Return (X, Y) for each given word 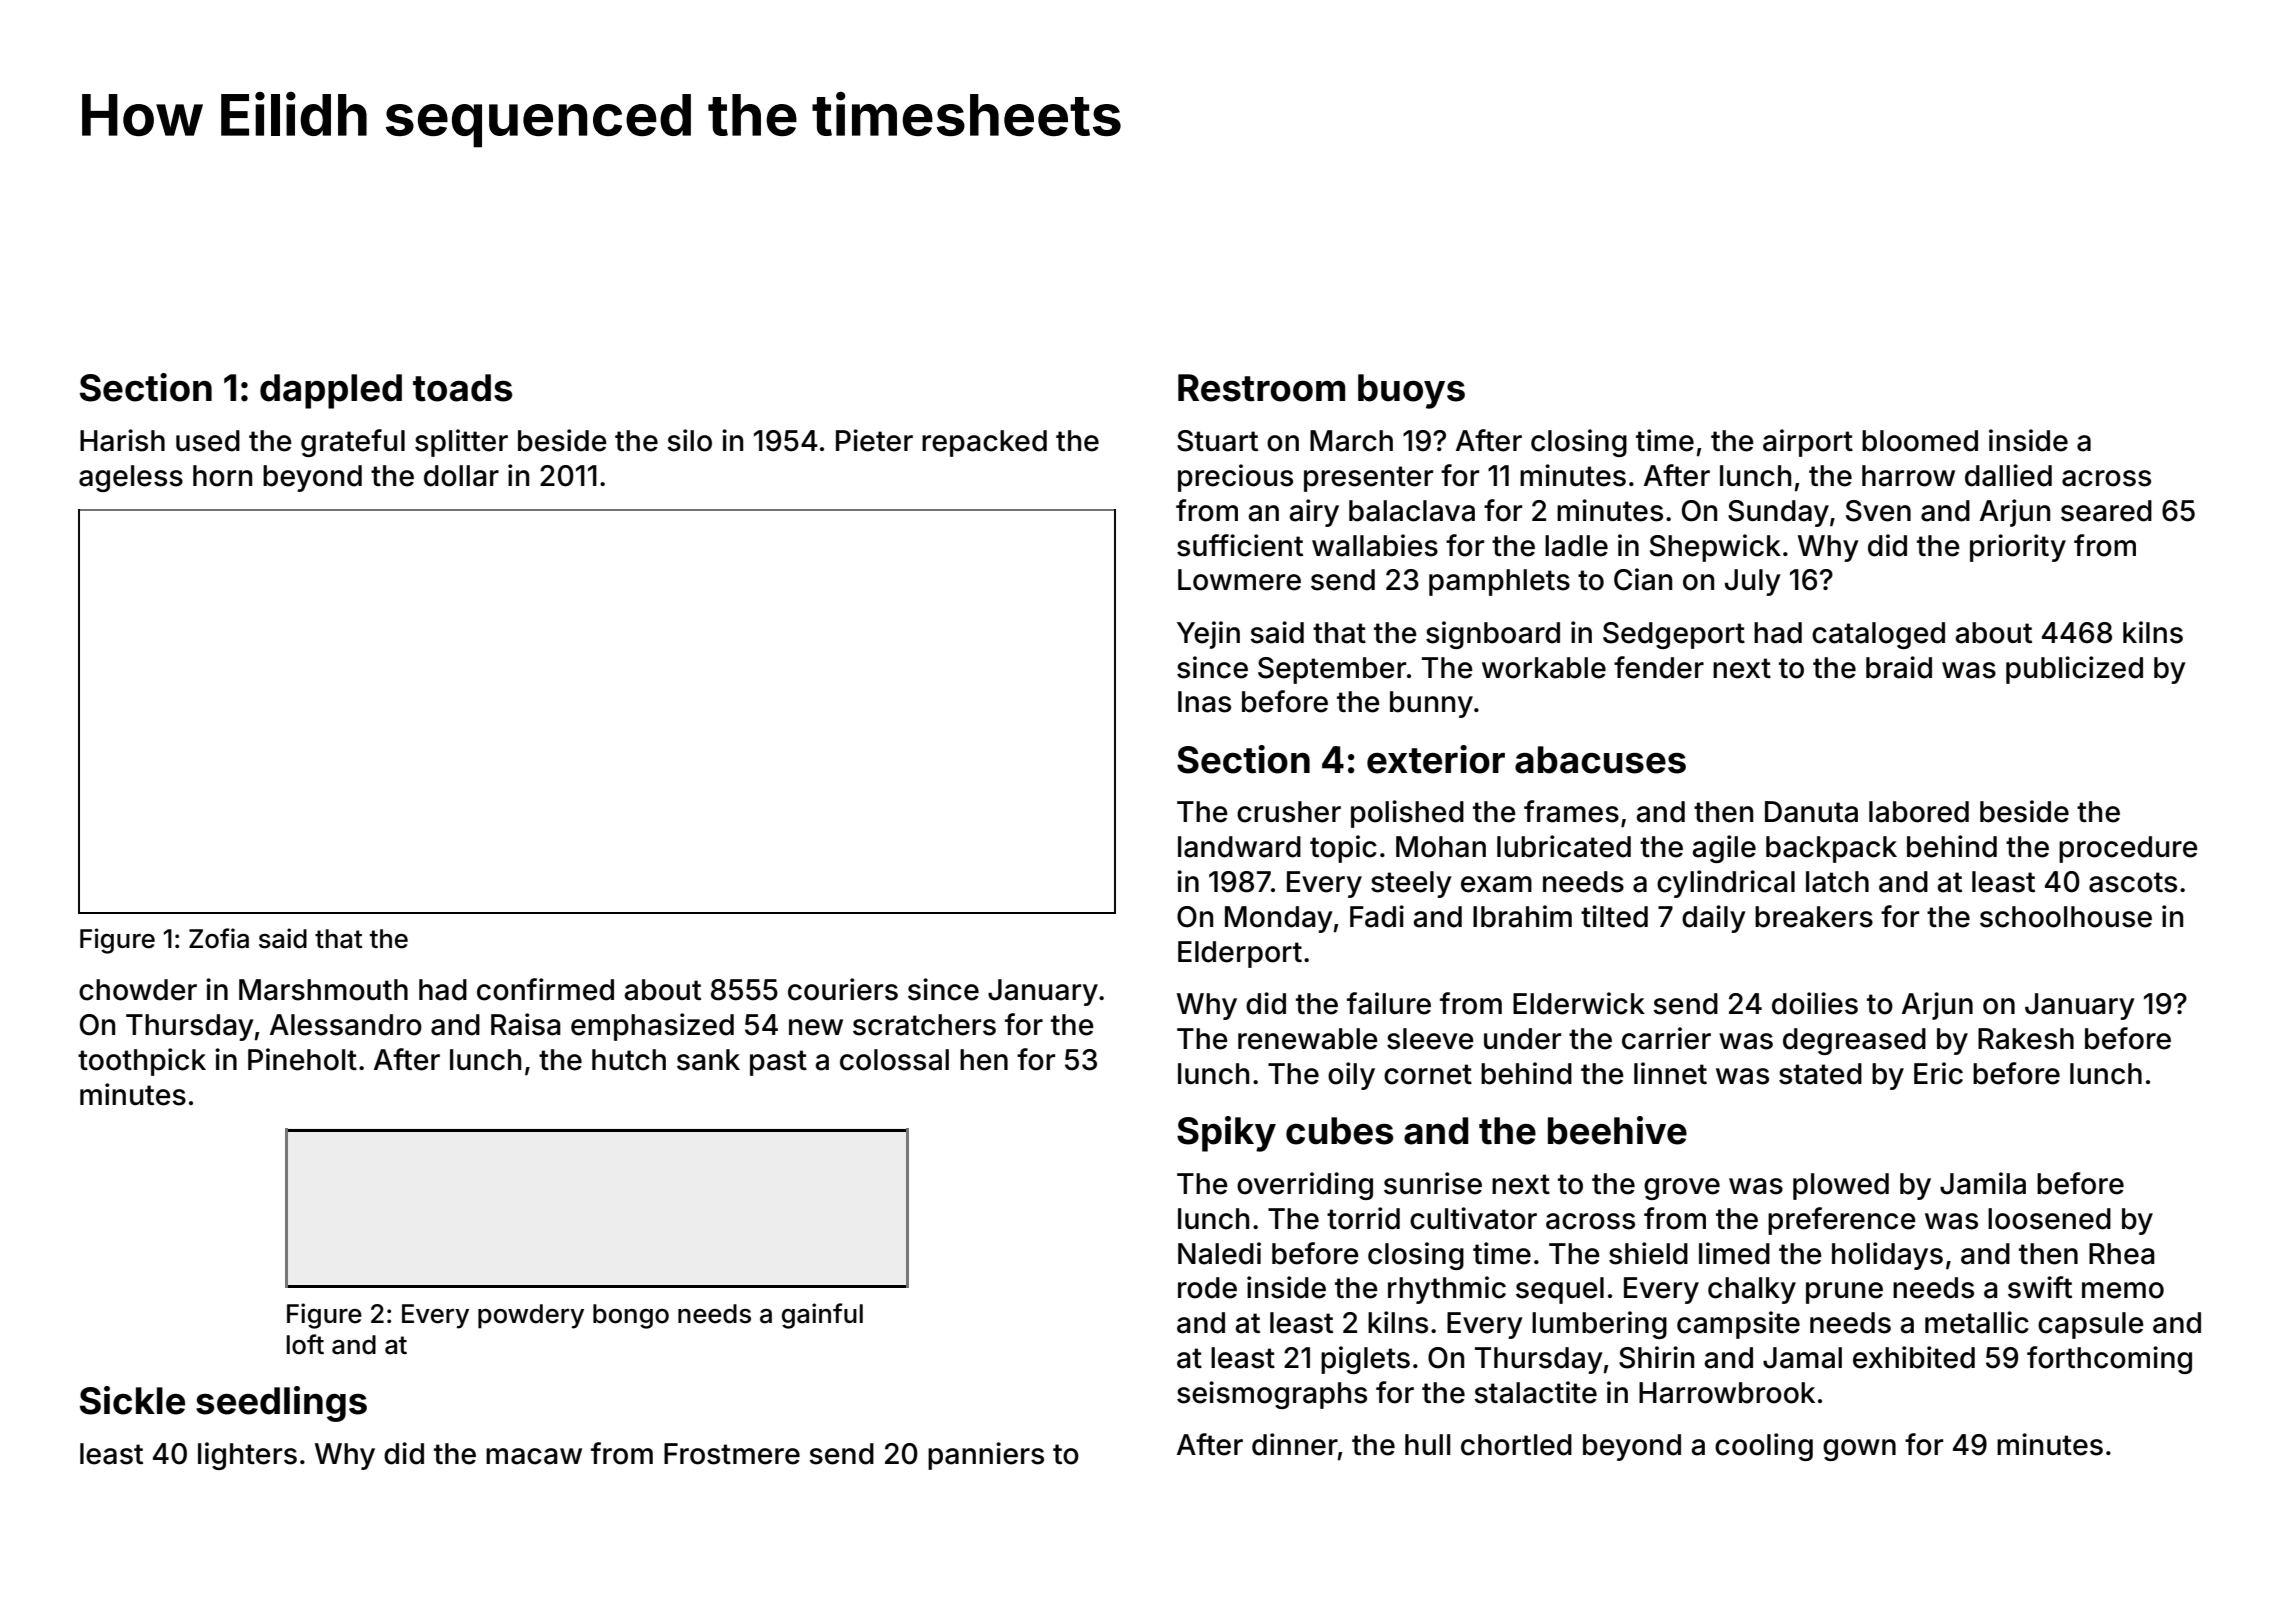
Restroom (1261, 388)
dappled (331, 391)
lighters (247, 1456)
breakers (1814, 917)
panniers (986, 1456)
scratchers (924, 1025)
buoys (1411, 391)
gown (1859, 1450)
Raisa (526, 1024)
